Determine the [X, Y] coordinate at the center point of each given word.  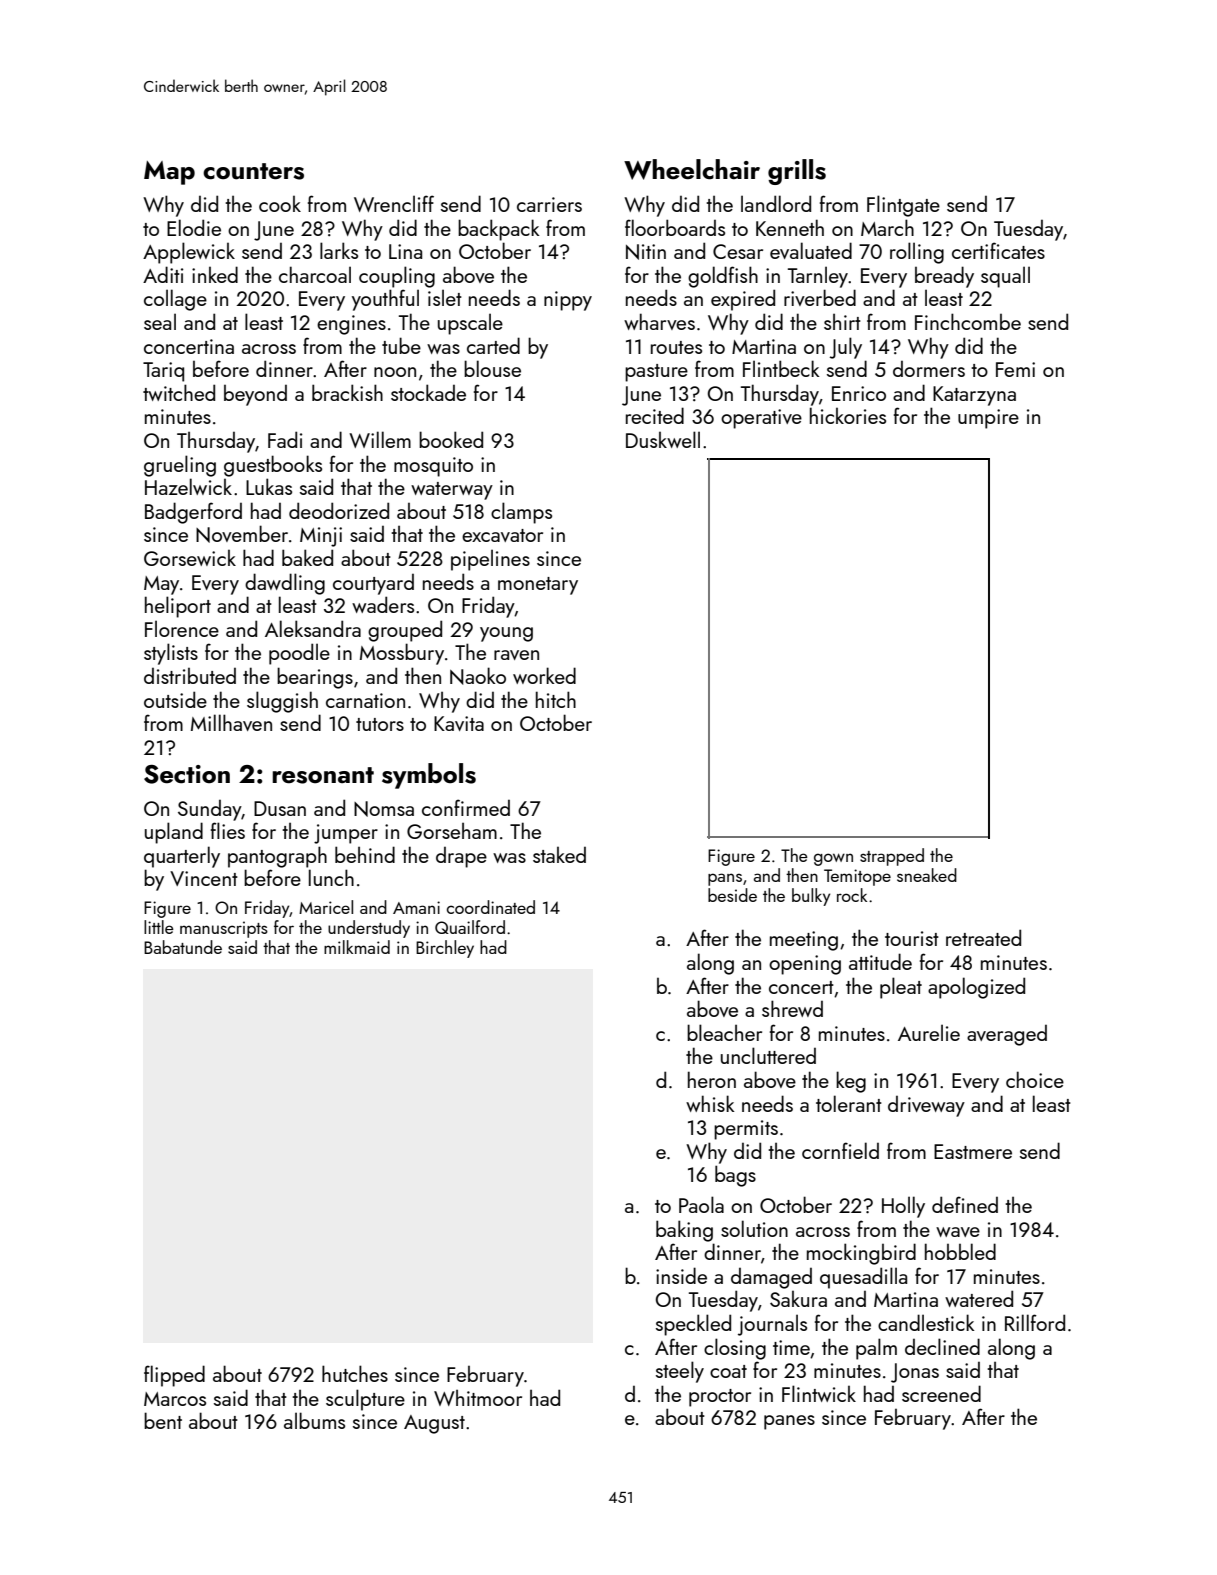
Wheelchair [692, 169]
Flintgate [903, 206]
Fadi [285, 439]
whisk [710, 1103]
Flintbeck [781, 368]
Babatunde [183, 947]
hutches [355, 1373]
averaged [1007, 1035]
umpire [988, 419]
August [434, 1424]
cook [280, 203]
